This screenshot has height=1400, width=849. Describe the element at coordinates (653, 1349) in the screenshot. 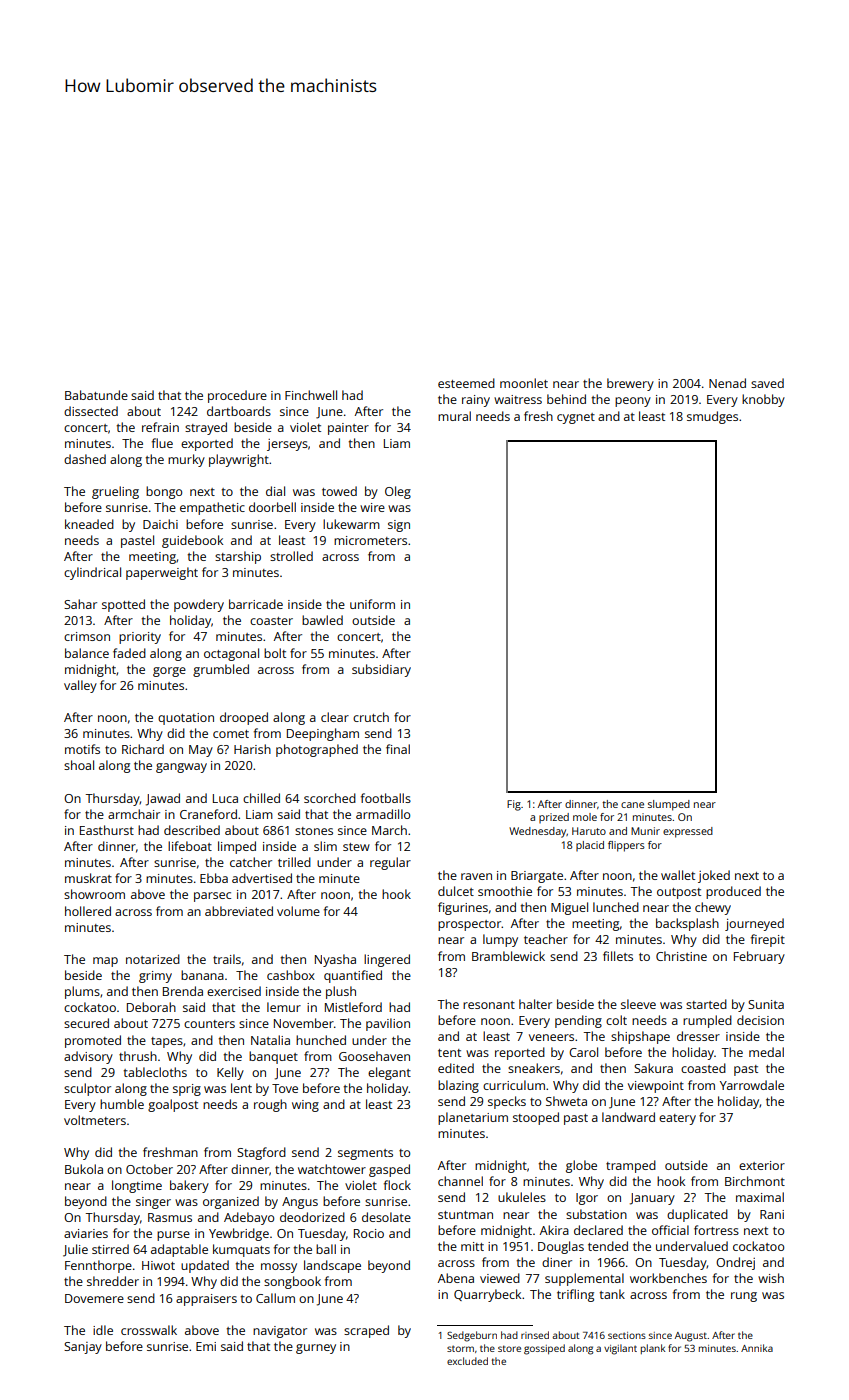

I see `plank` at that location.
